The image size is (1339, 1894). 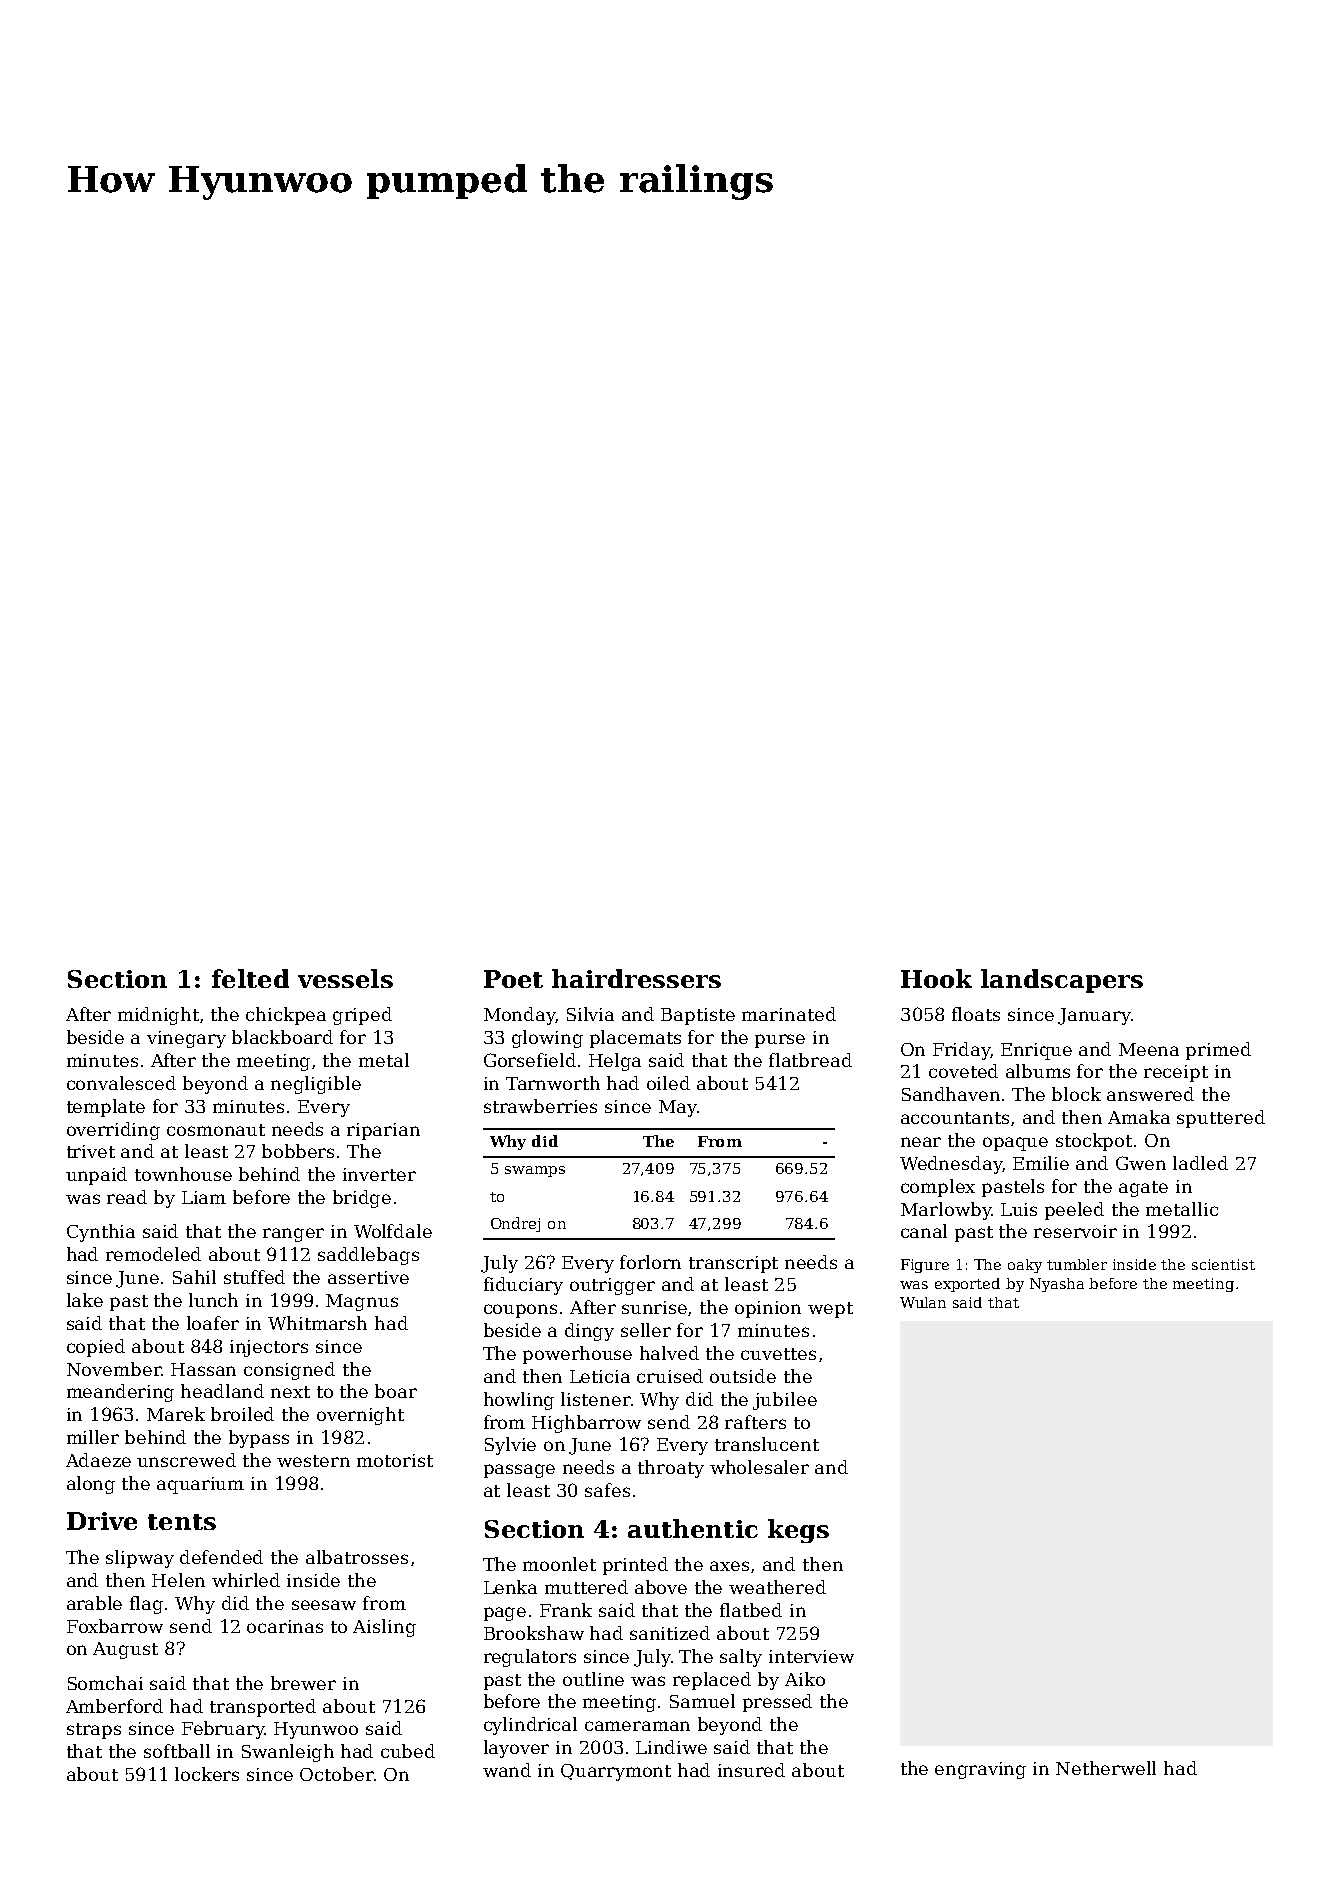 I want to click on Poet, so click(x=513, y=979).
